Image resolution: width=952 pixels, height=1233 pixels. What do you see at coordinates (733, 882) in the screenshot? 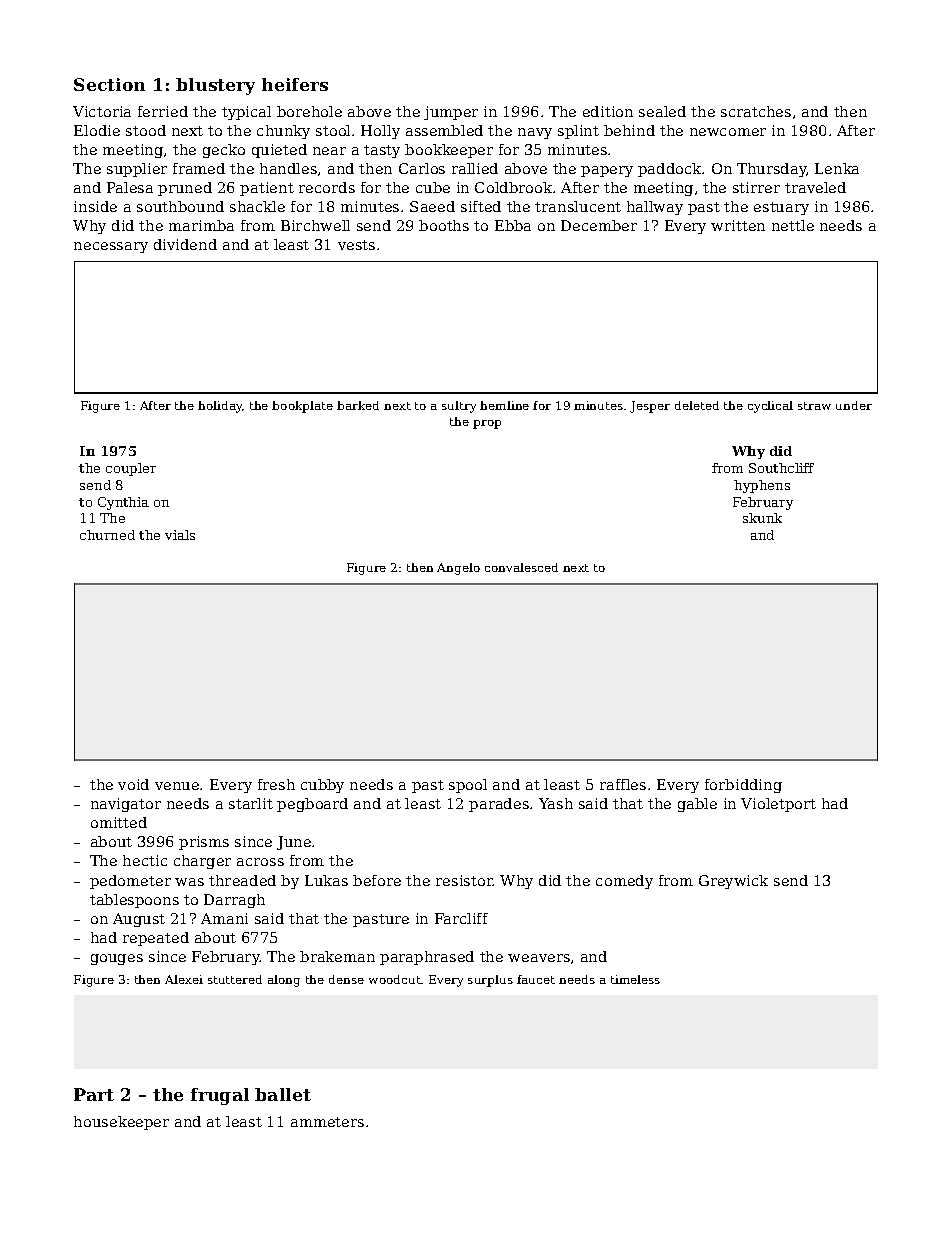
I see `Greywick` at bounding box center [733, 882].
